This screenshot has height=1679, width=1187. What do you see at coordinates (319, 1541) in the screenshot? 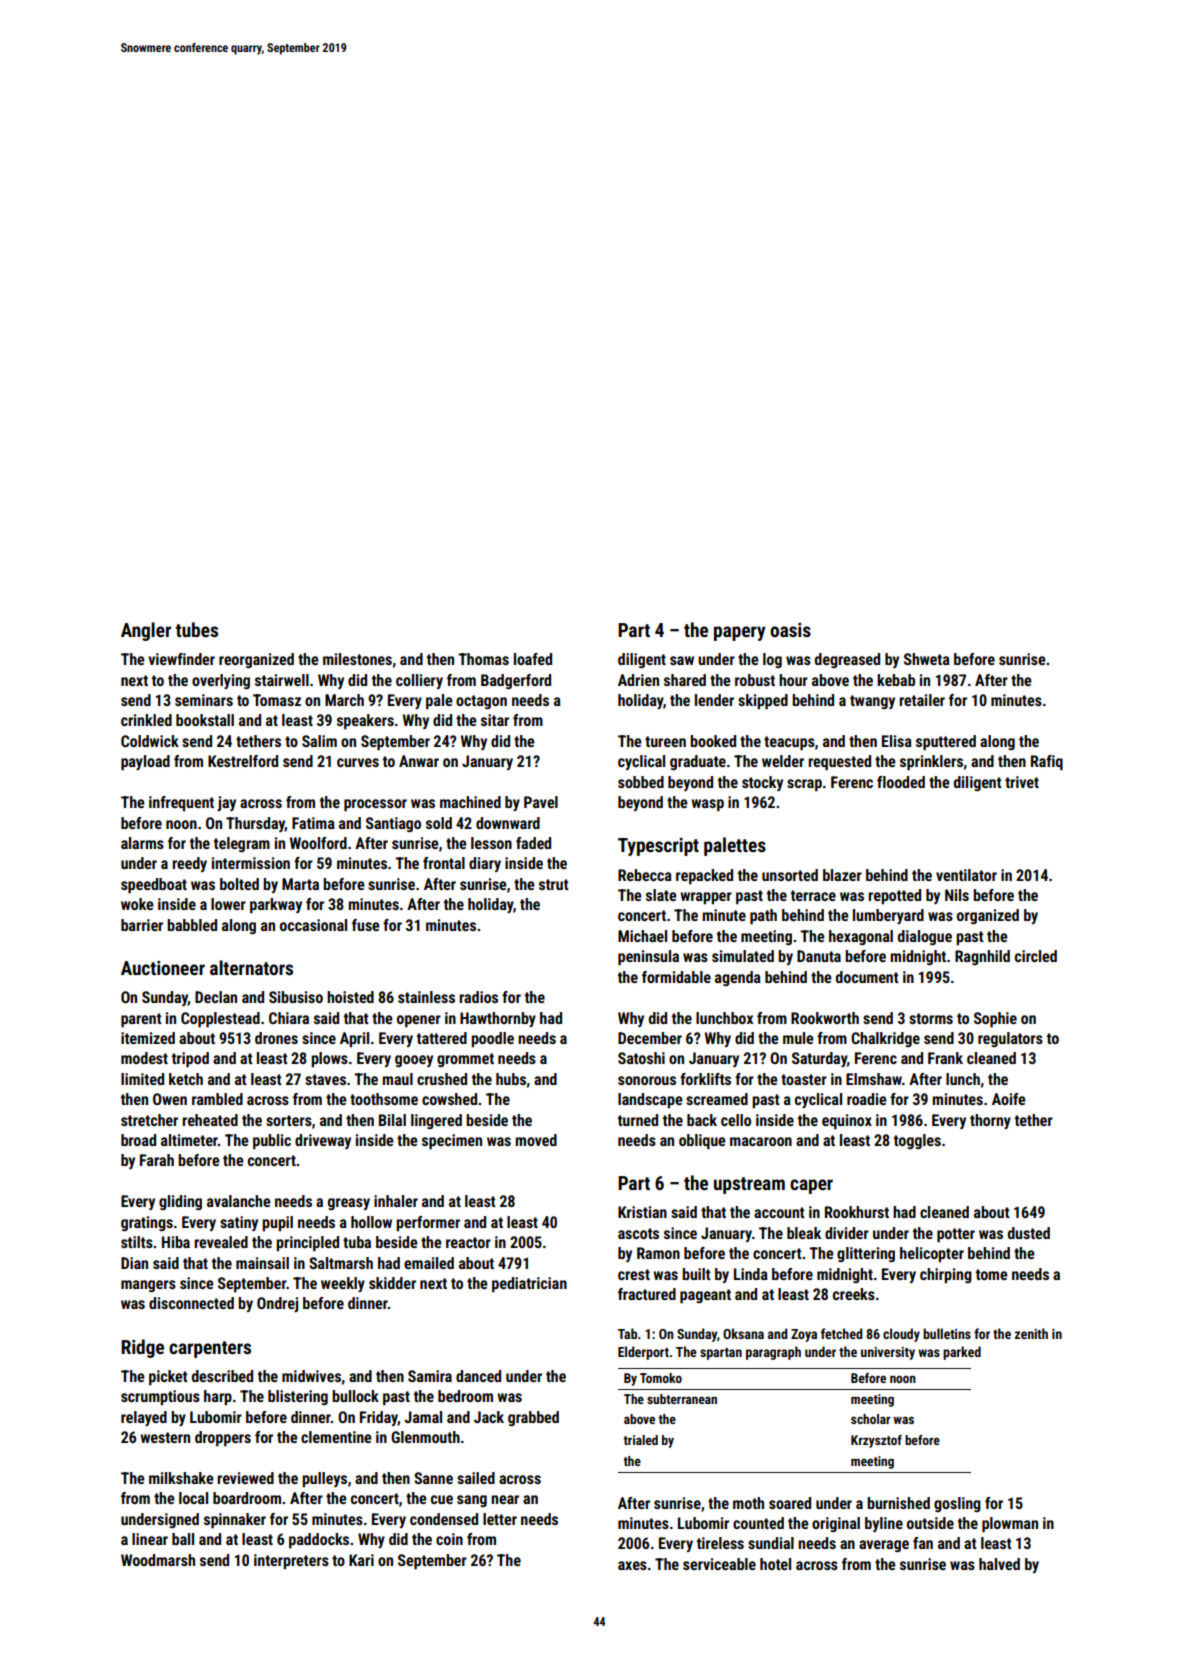
I see `paddocks` at bounding box center [319, 1541].
